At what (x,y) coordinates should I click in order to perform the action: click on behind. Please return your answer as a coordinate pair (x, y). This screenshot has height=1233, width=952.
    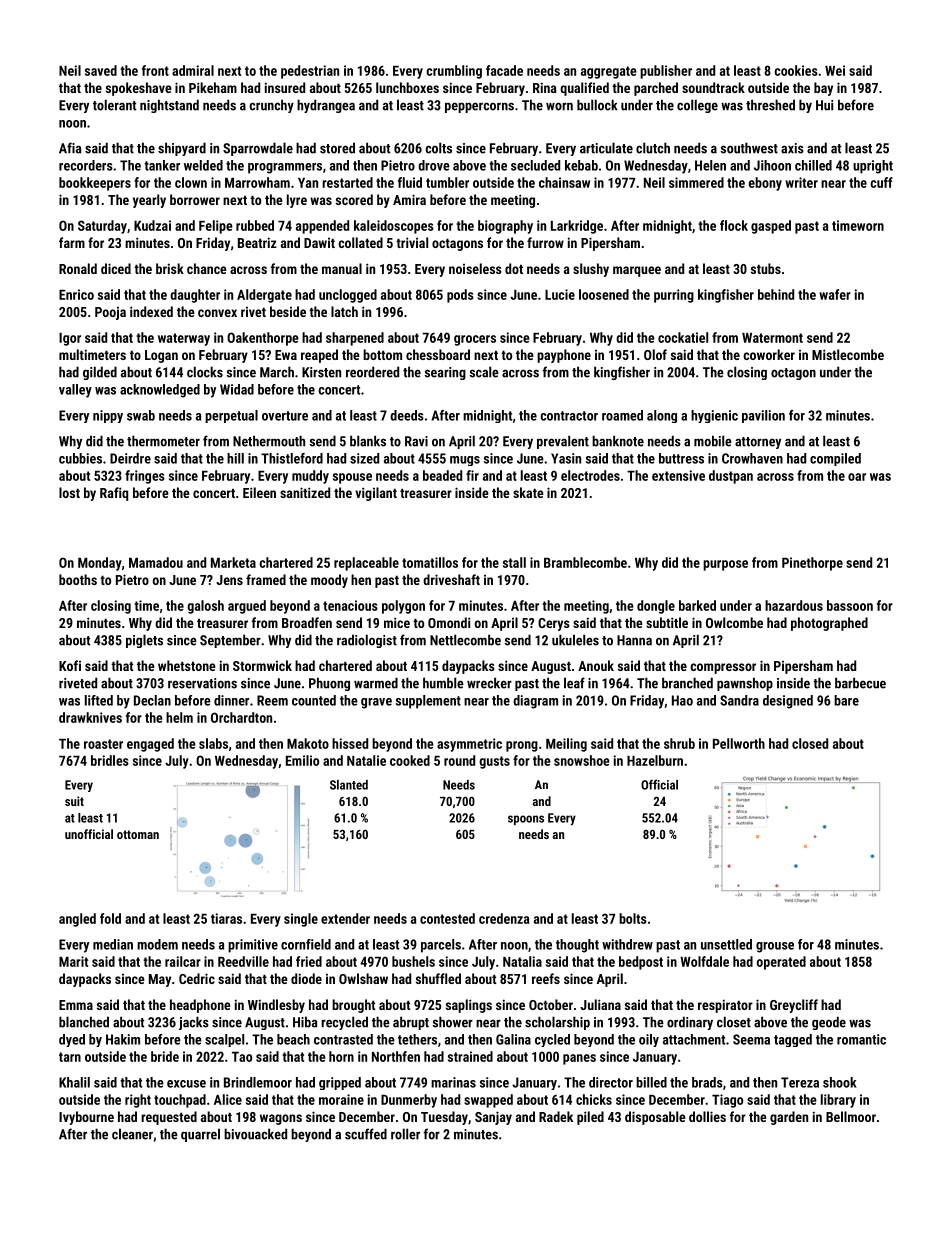
    Looking at the image, I should click on (776, 294).
